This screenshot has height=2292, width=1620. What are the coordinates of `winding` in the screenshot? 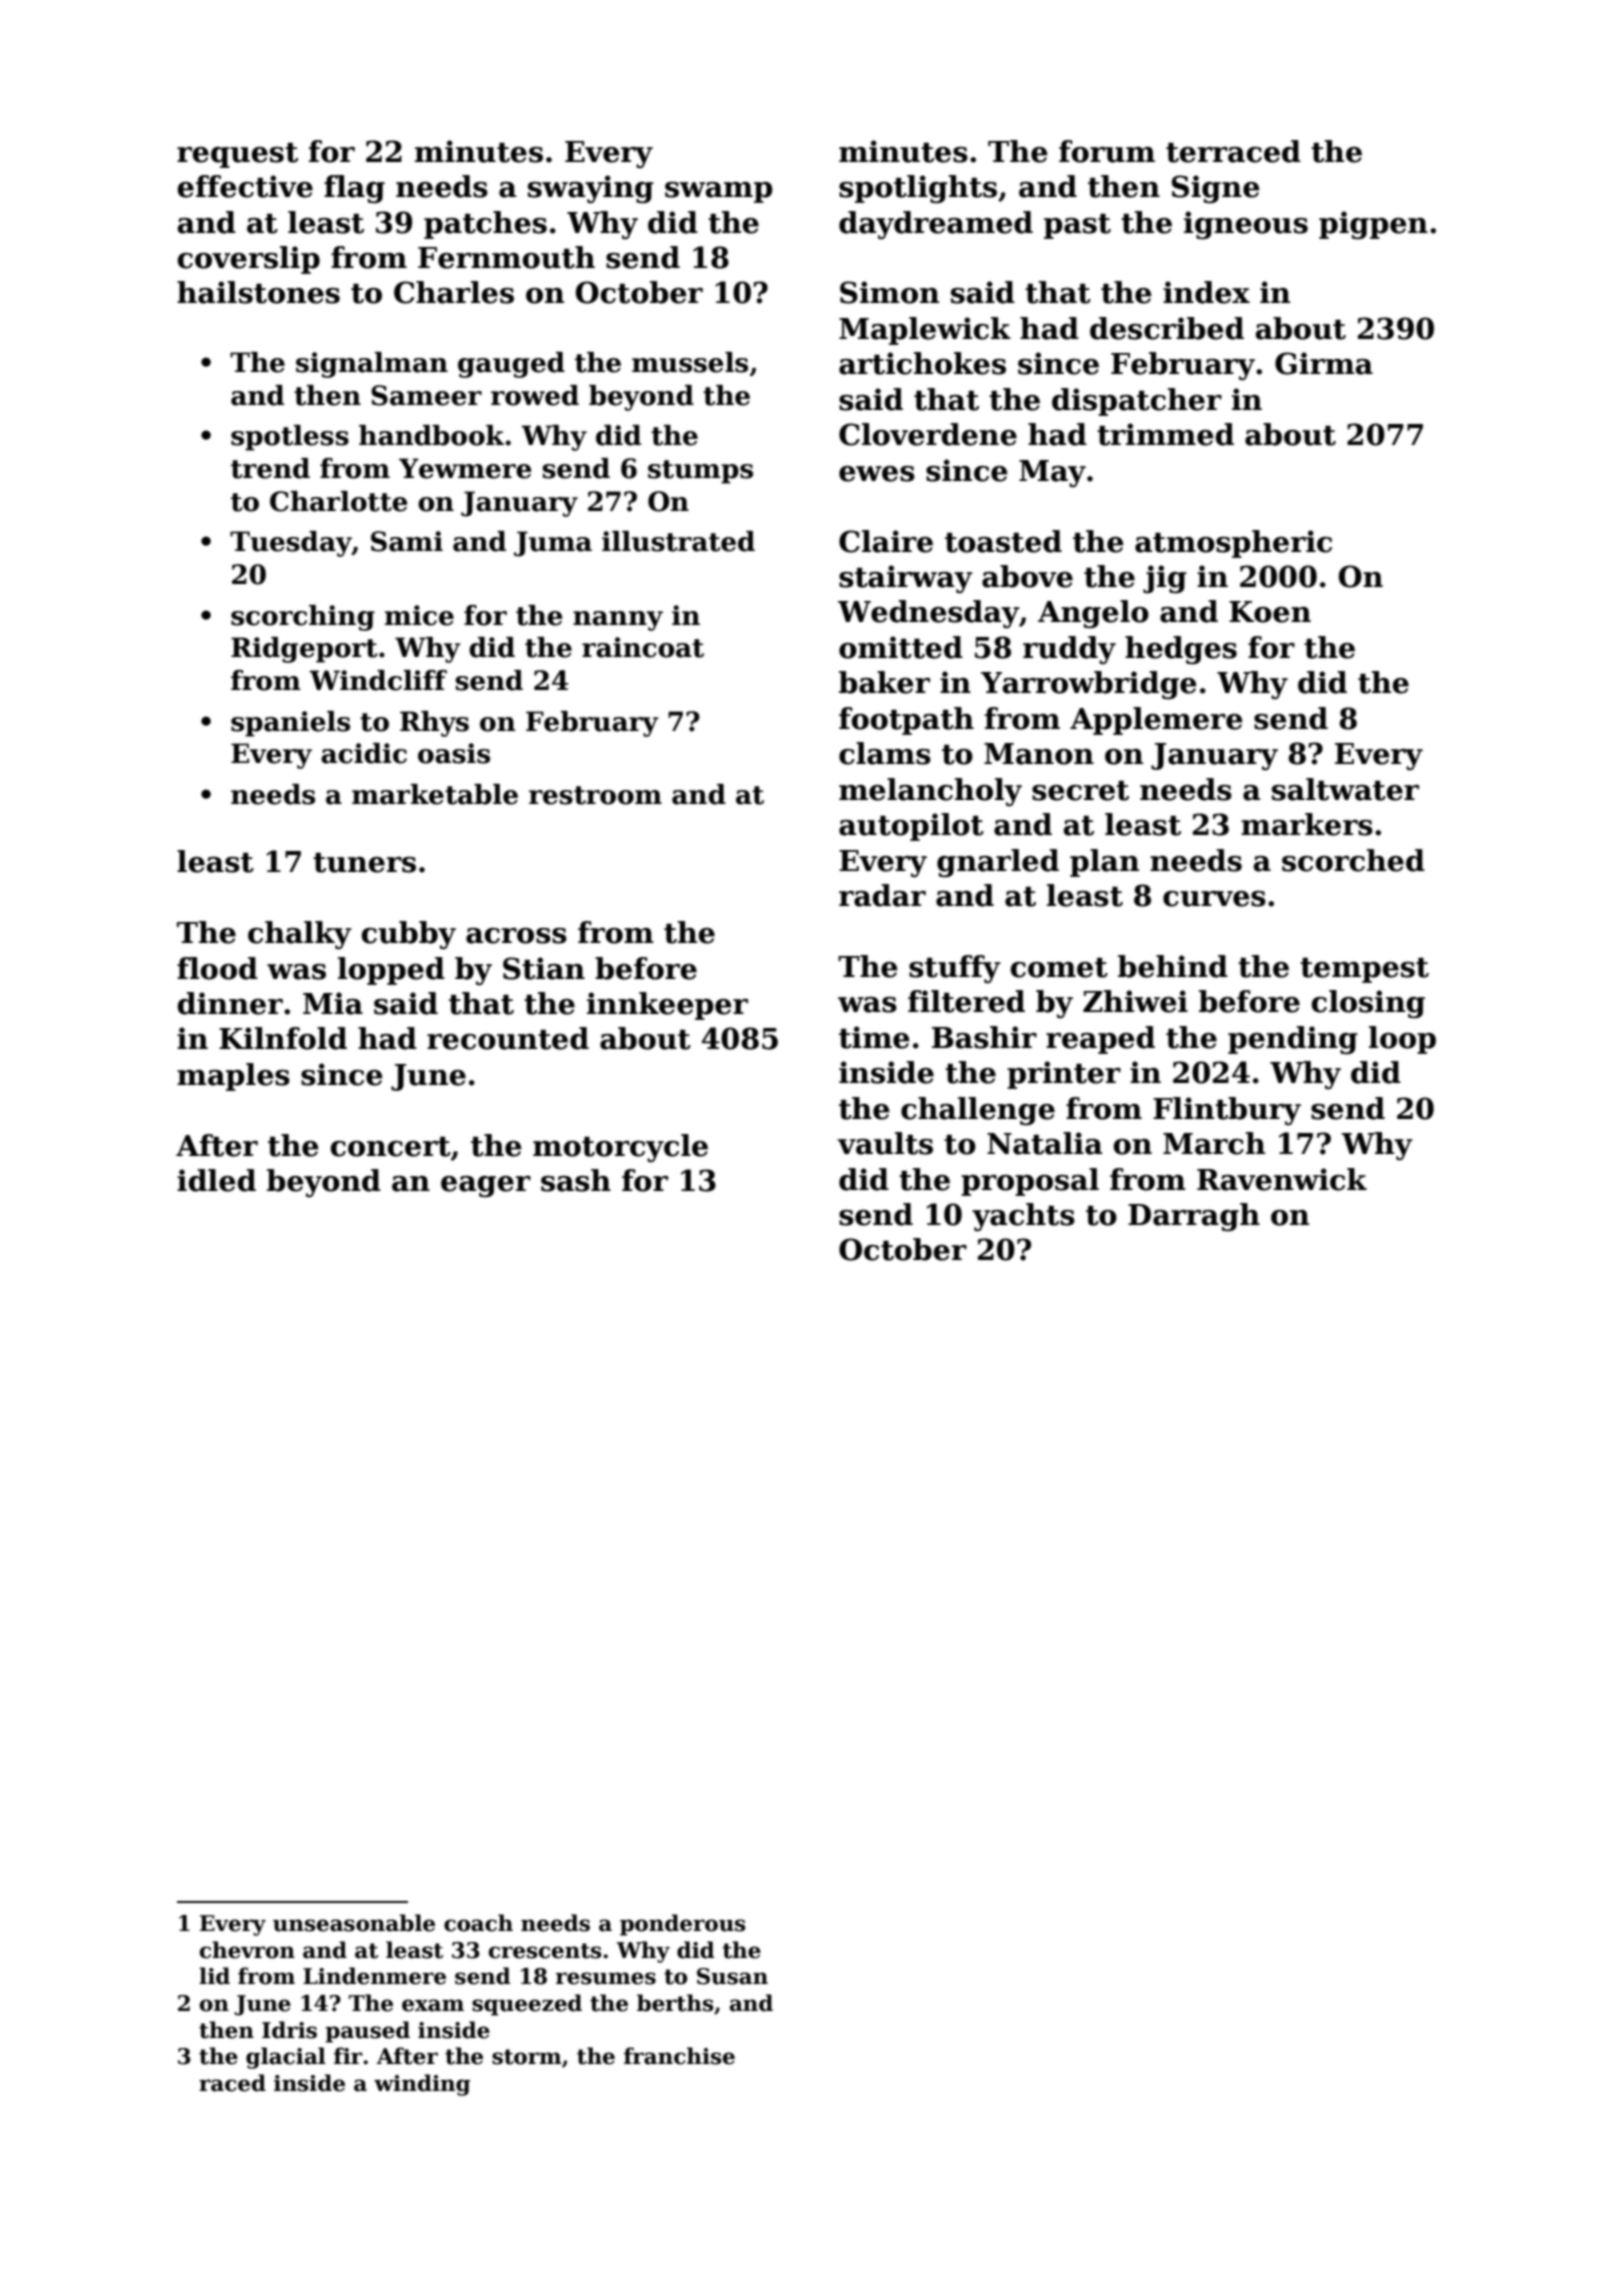 It's located at (422, 2085).
